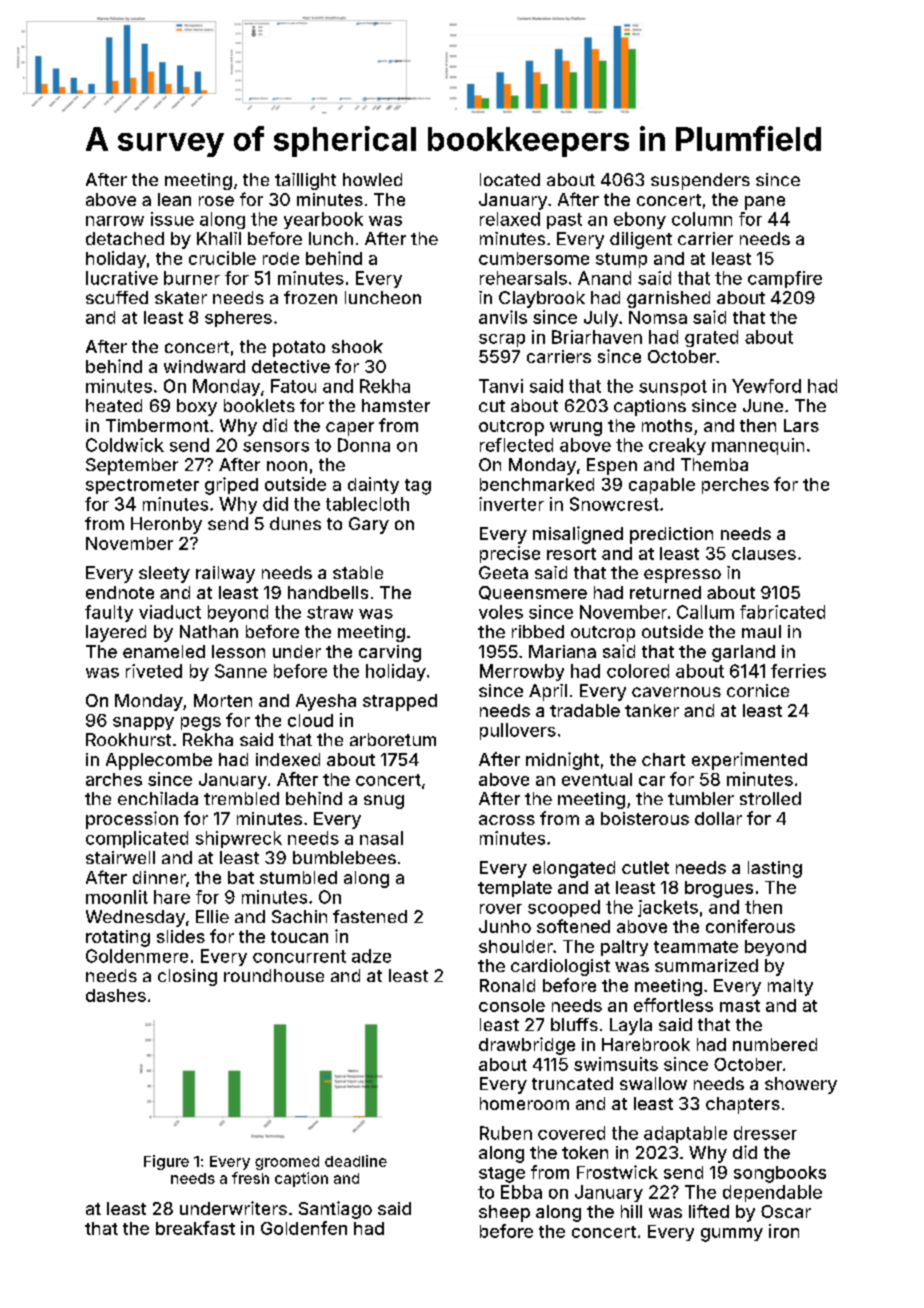  I want to click on Mariana, so click(562, 651).
